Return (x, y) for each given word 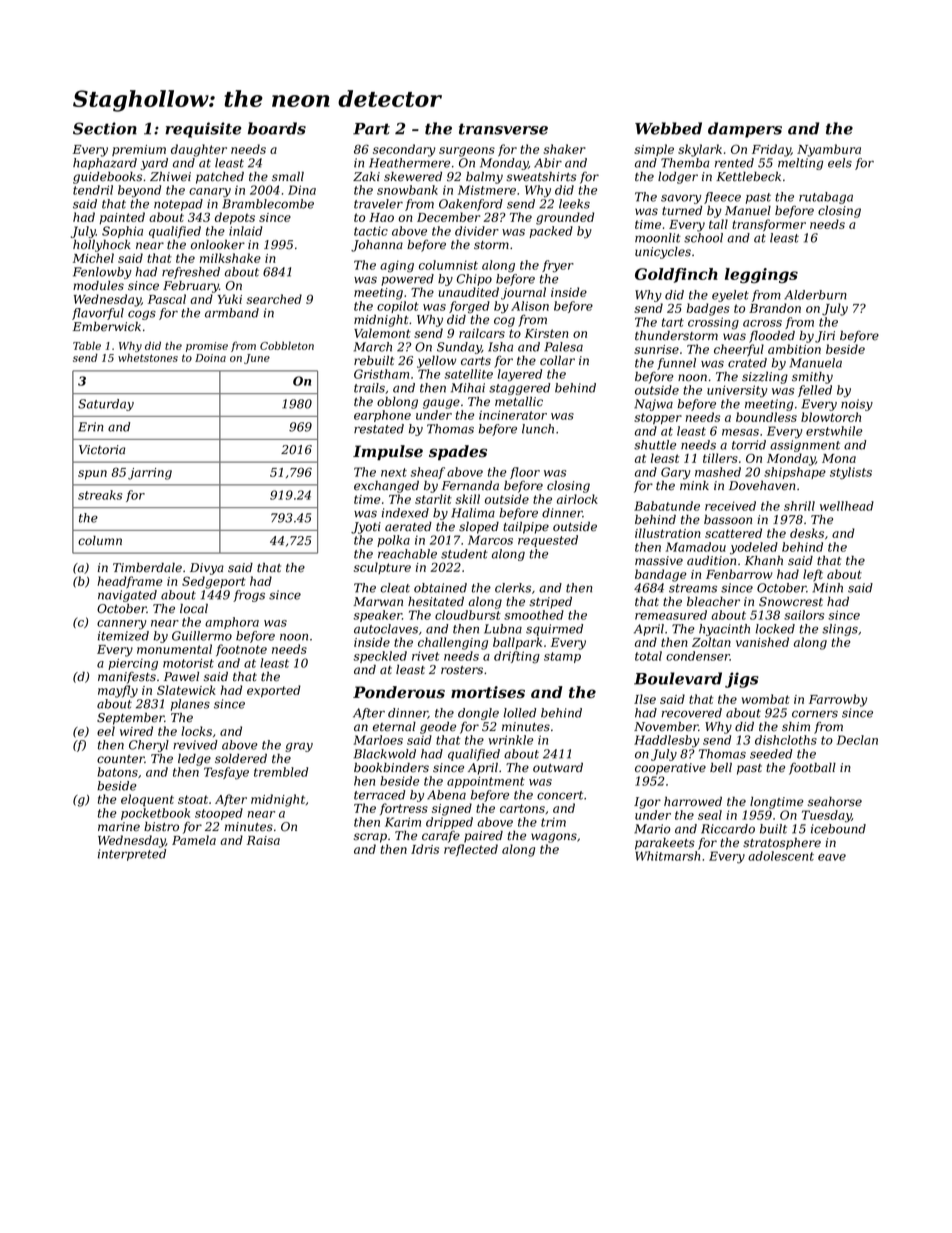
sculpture (382, 568)
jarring (150, 474)
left (813, 575)
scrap (370, 838)
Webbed (668, 128)
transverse (503, 129)
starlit (433, 499)
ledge (194, 760)
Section (105, 128)
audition (711, 561)
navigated (127, 596)
